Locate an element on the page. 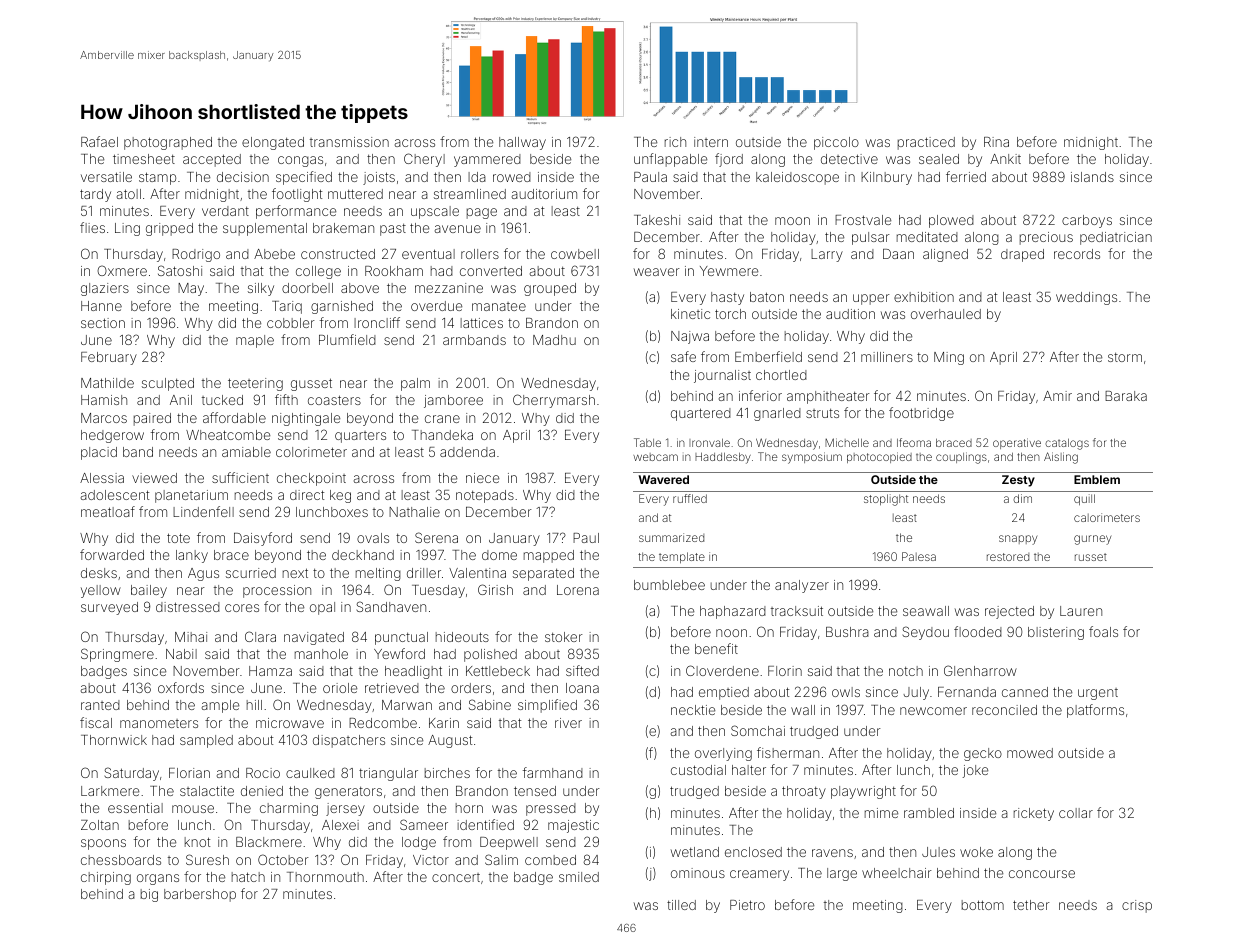  Hamish is located at coordinates (104, 400).
